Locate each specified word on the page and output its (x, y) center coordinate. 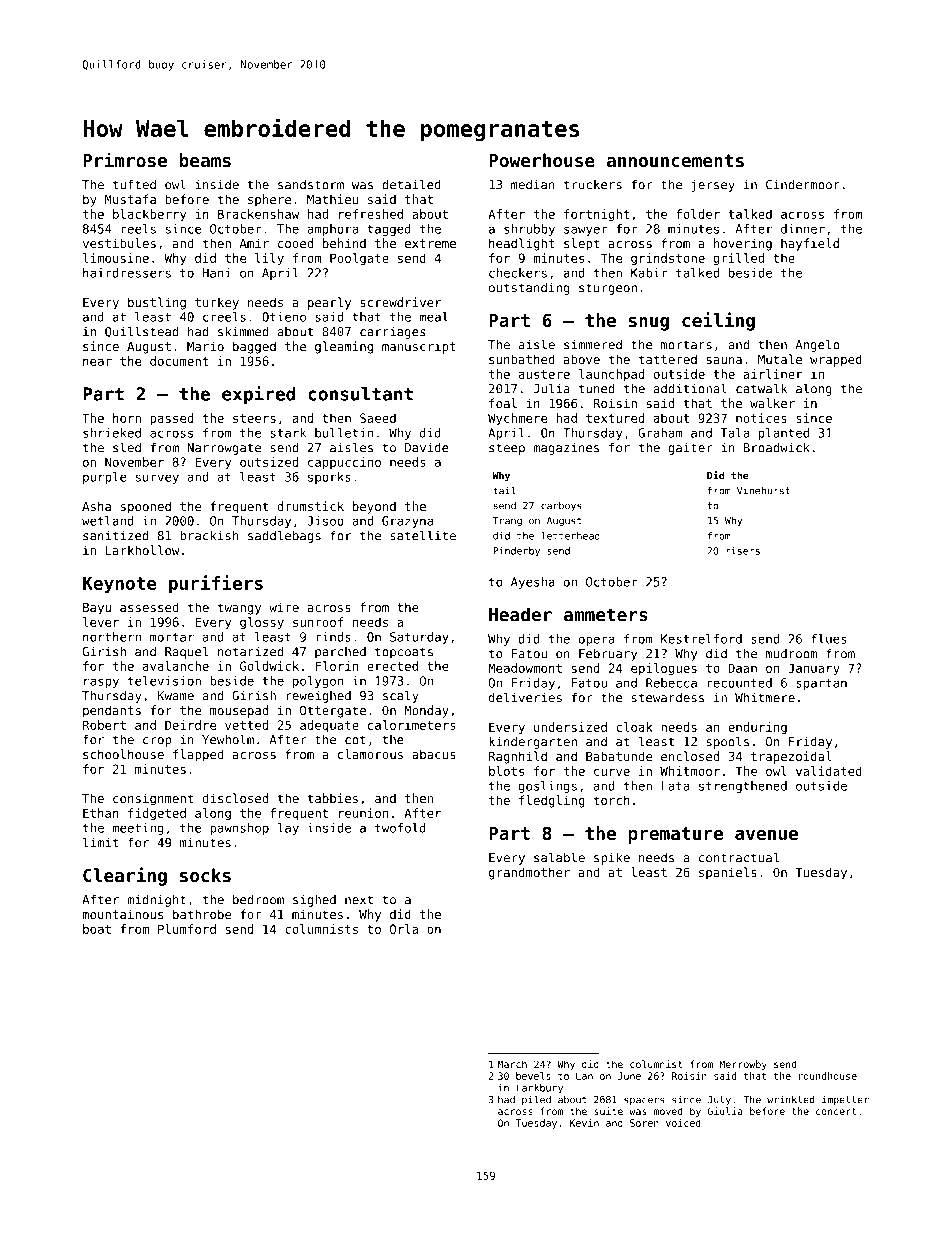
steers (254, 418)
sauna (724, 360)
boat (97, 929)
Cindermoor (803, 184)
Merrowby (743, 1065)
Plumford (187, 929)
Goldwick (269, 666)
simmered (593, 344)
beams (205, 160)
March (512, 1064)
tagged (389, 230)
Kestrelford (701, 639)
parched (340, 653)
